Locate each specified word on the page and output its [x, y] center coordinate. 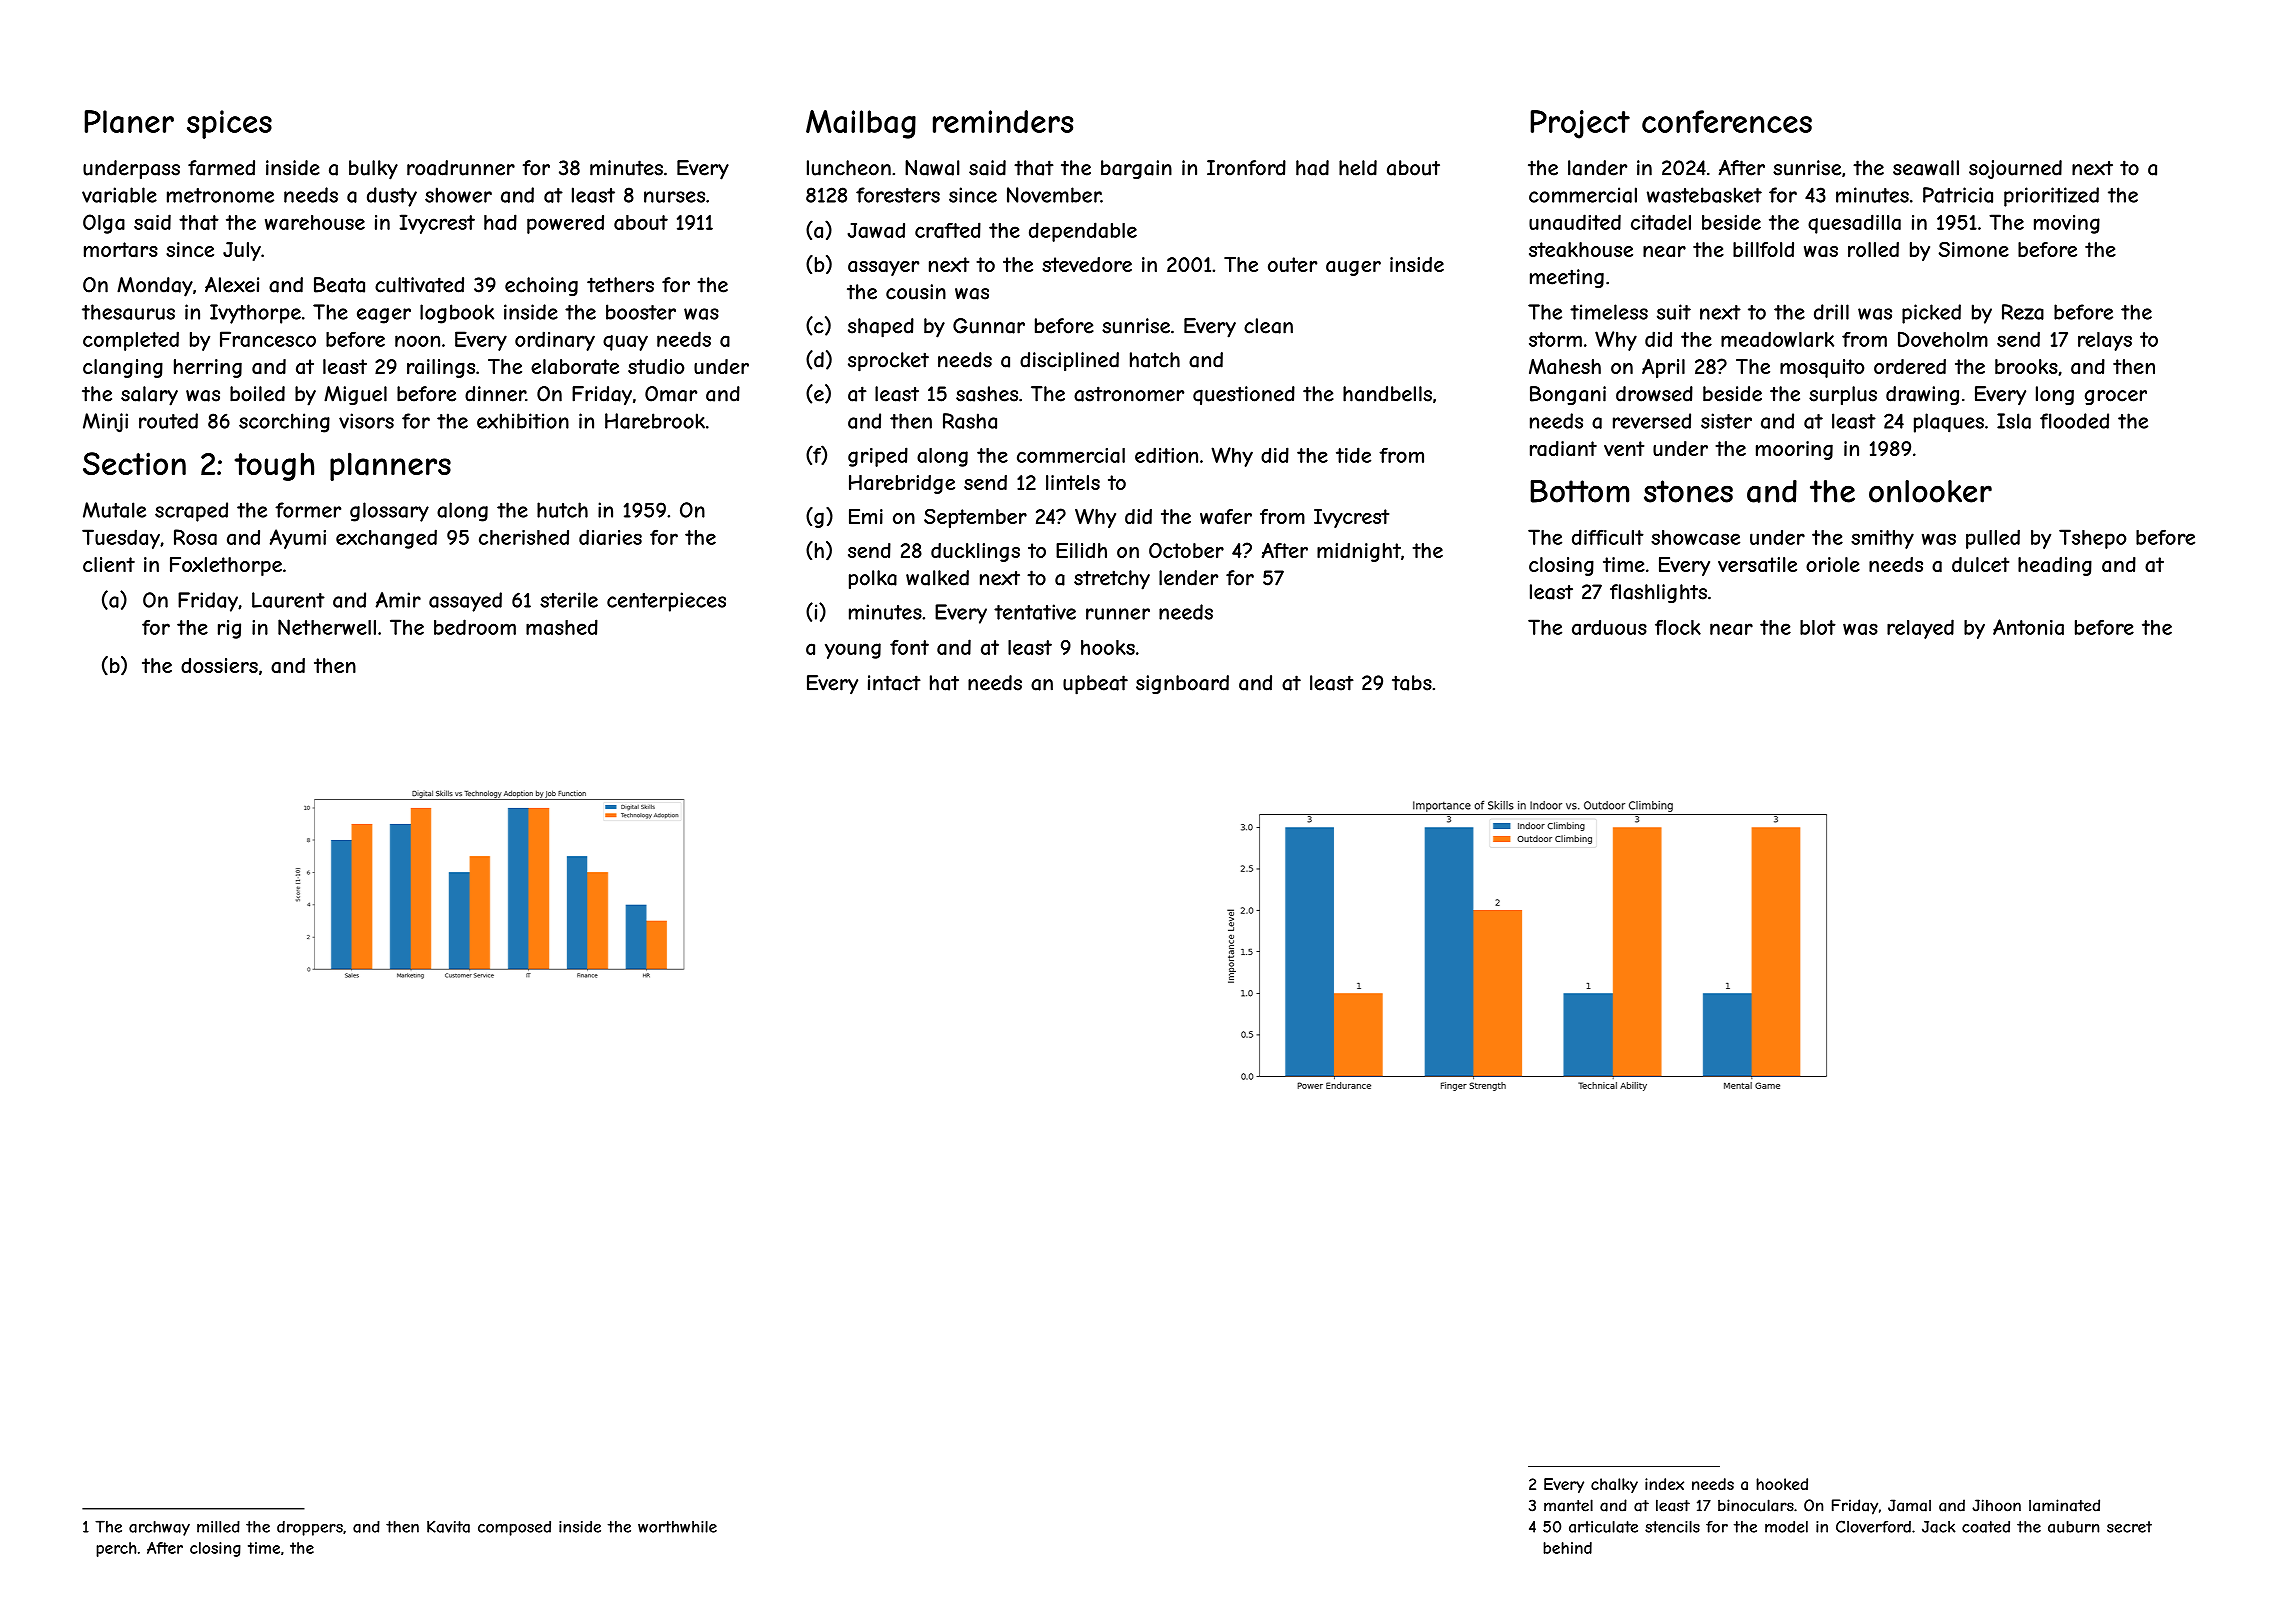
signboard [1182, 684]
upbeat [1095, 685]
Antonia [2028, 627]
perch [116, 1549]
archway [159, 1528]
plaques [1949, 423]
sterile [569, 600]
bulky [373, 170]
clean [1268, 326]
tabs [1412, 683]
